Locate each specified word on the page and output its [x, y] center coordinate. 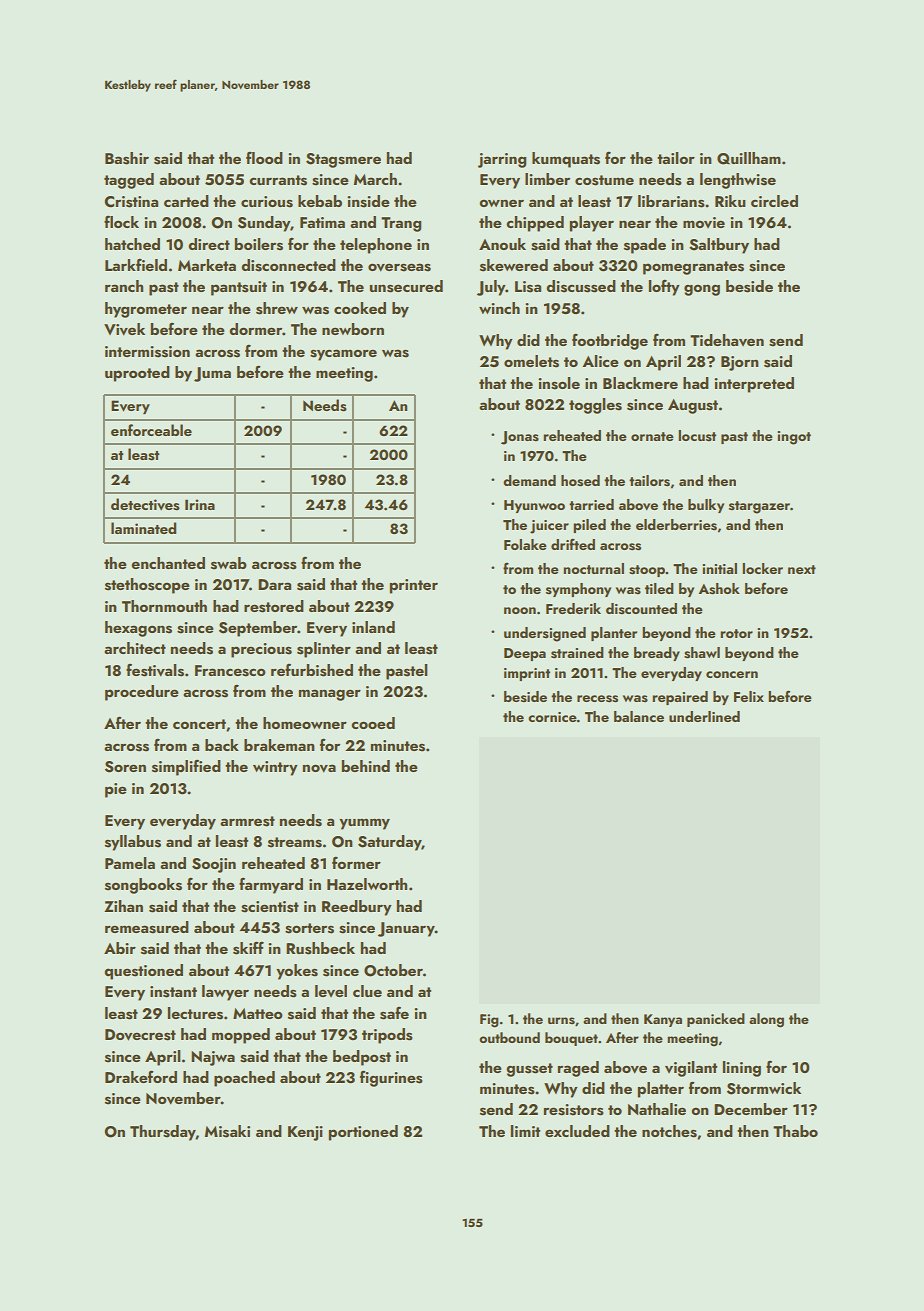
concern [732, 674]
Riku [730, 201]
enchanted [168, 563]
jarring [502, 160]
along [766, 1020]
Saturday [390, 843]
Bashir [127, 158]
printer [413, 586]
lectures [195, 1013]
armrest [247, 821]
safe [394, 1013]
